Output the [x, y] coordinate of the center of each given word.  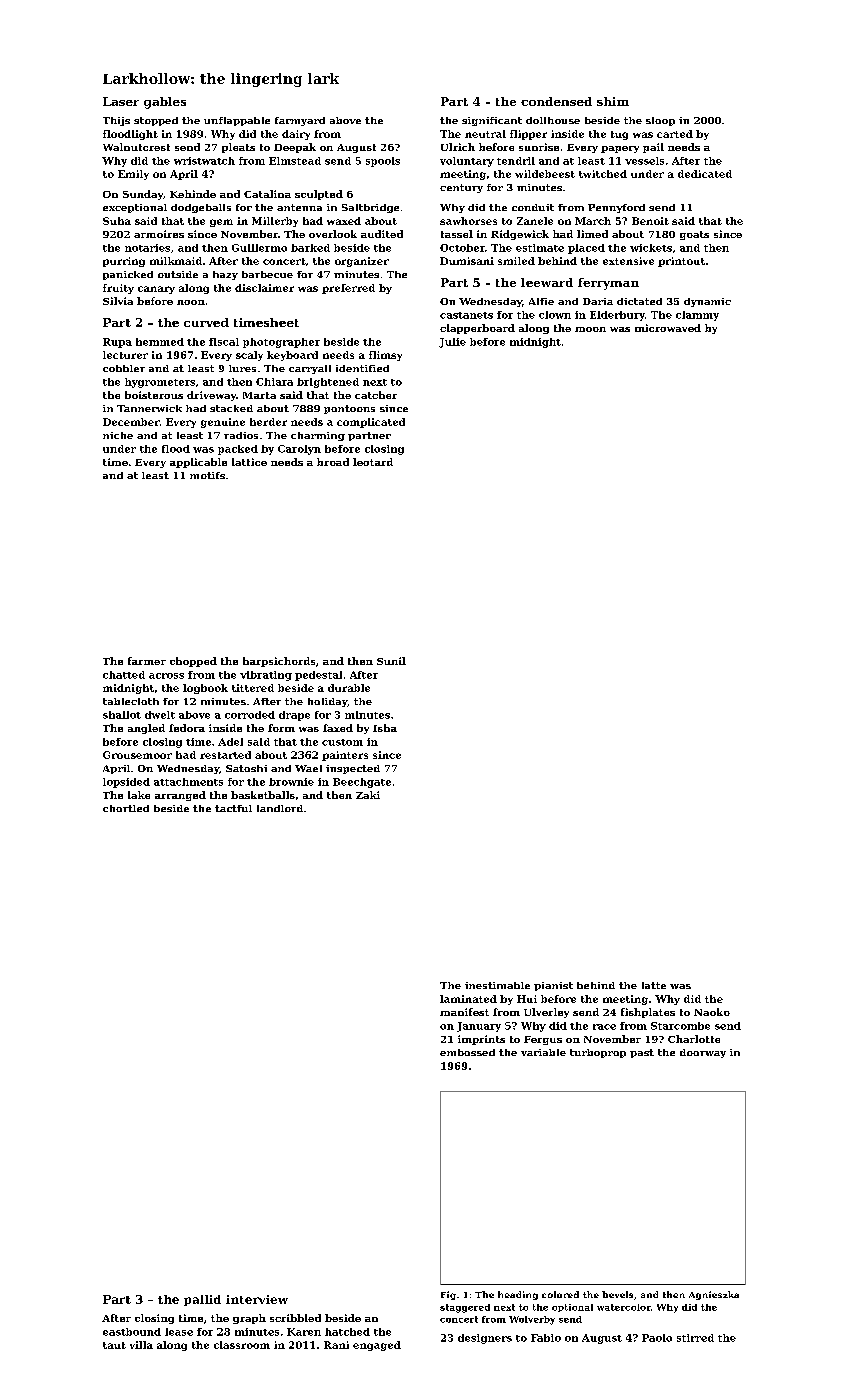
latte [654, 985]
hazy [225, 275]
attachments [188, 782]
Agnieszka [714, 1295]
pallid [202, 1300]
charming [318, 436]
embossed [467, 1052]
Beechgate [362, 783]
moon [590, 329]
